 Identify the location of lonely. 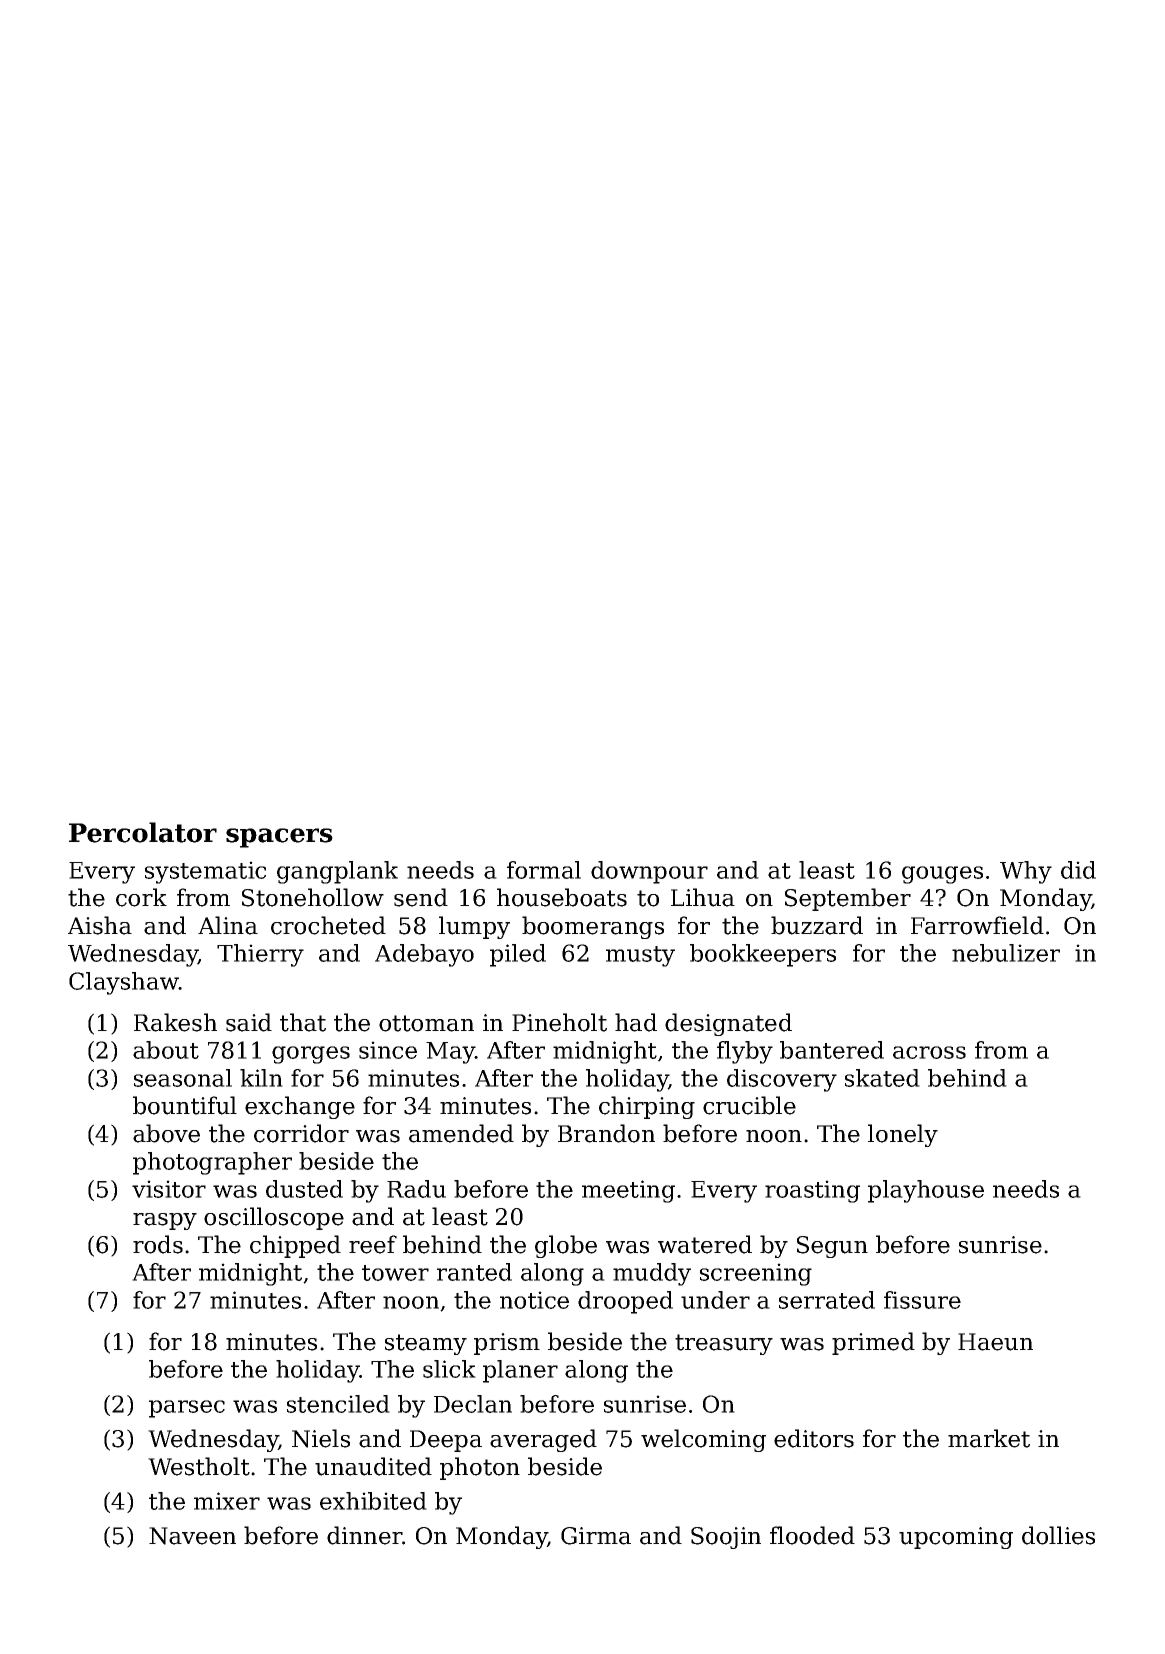
(903, 1135).
